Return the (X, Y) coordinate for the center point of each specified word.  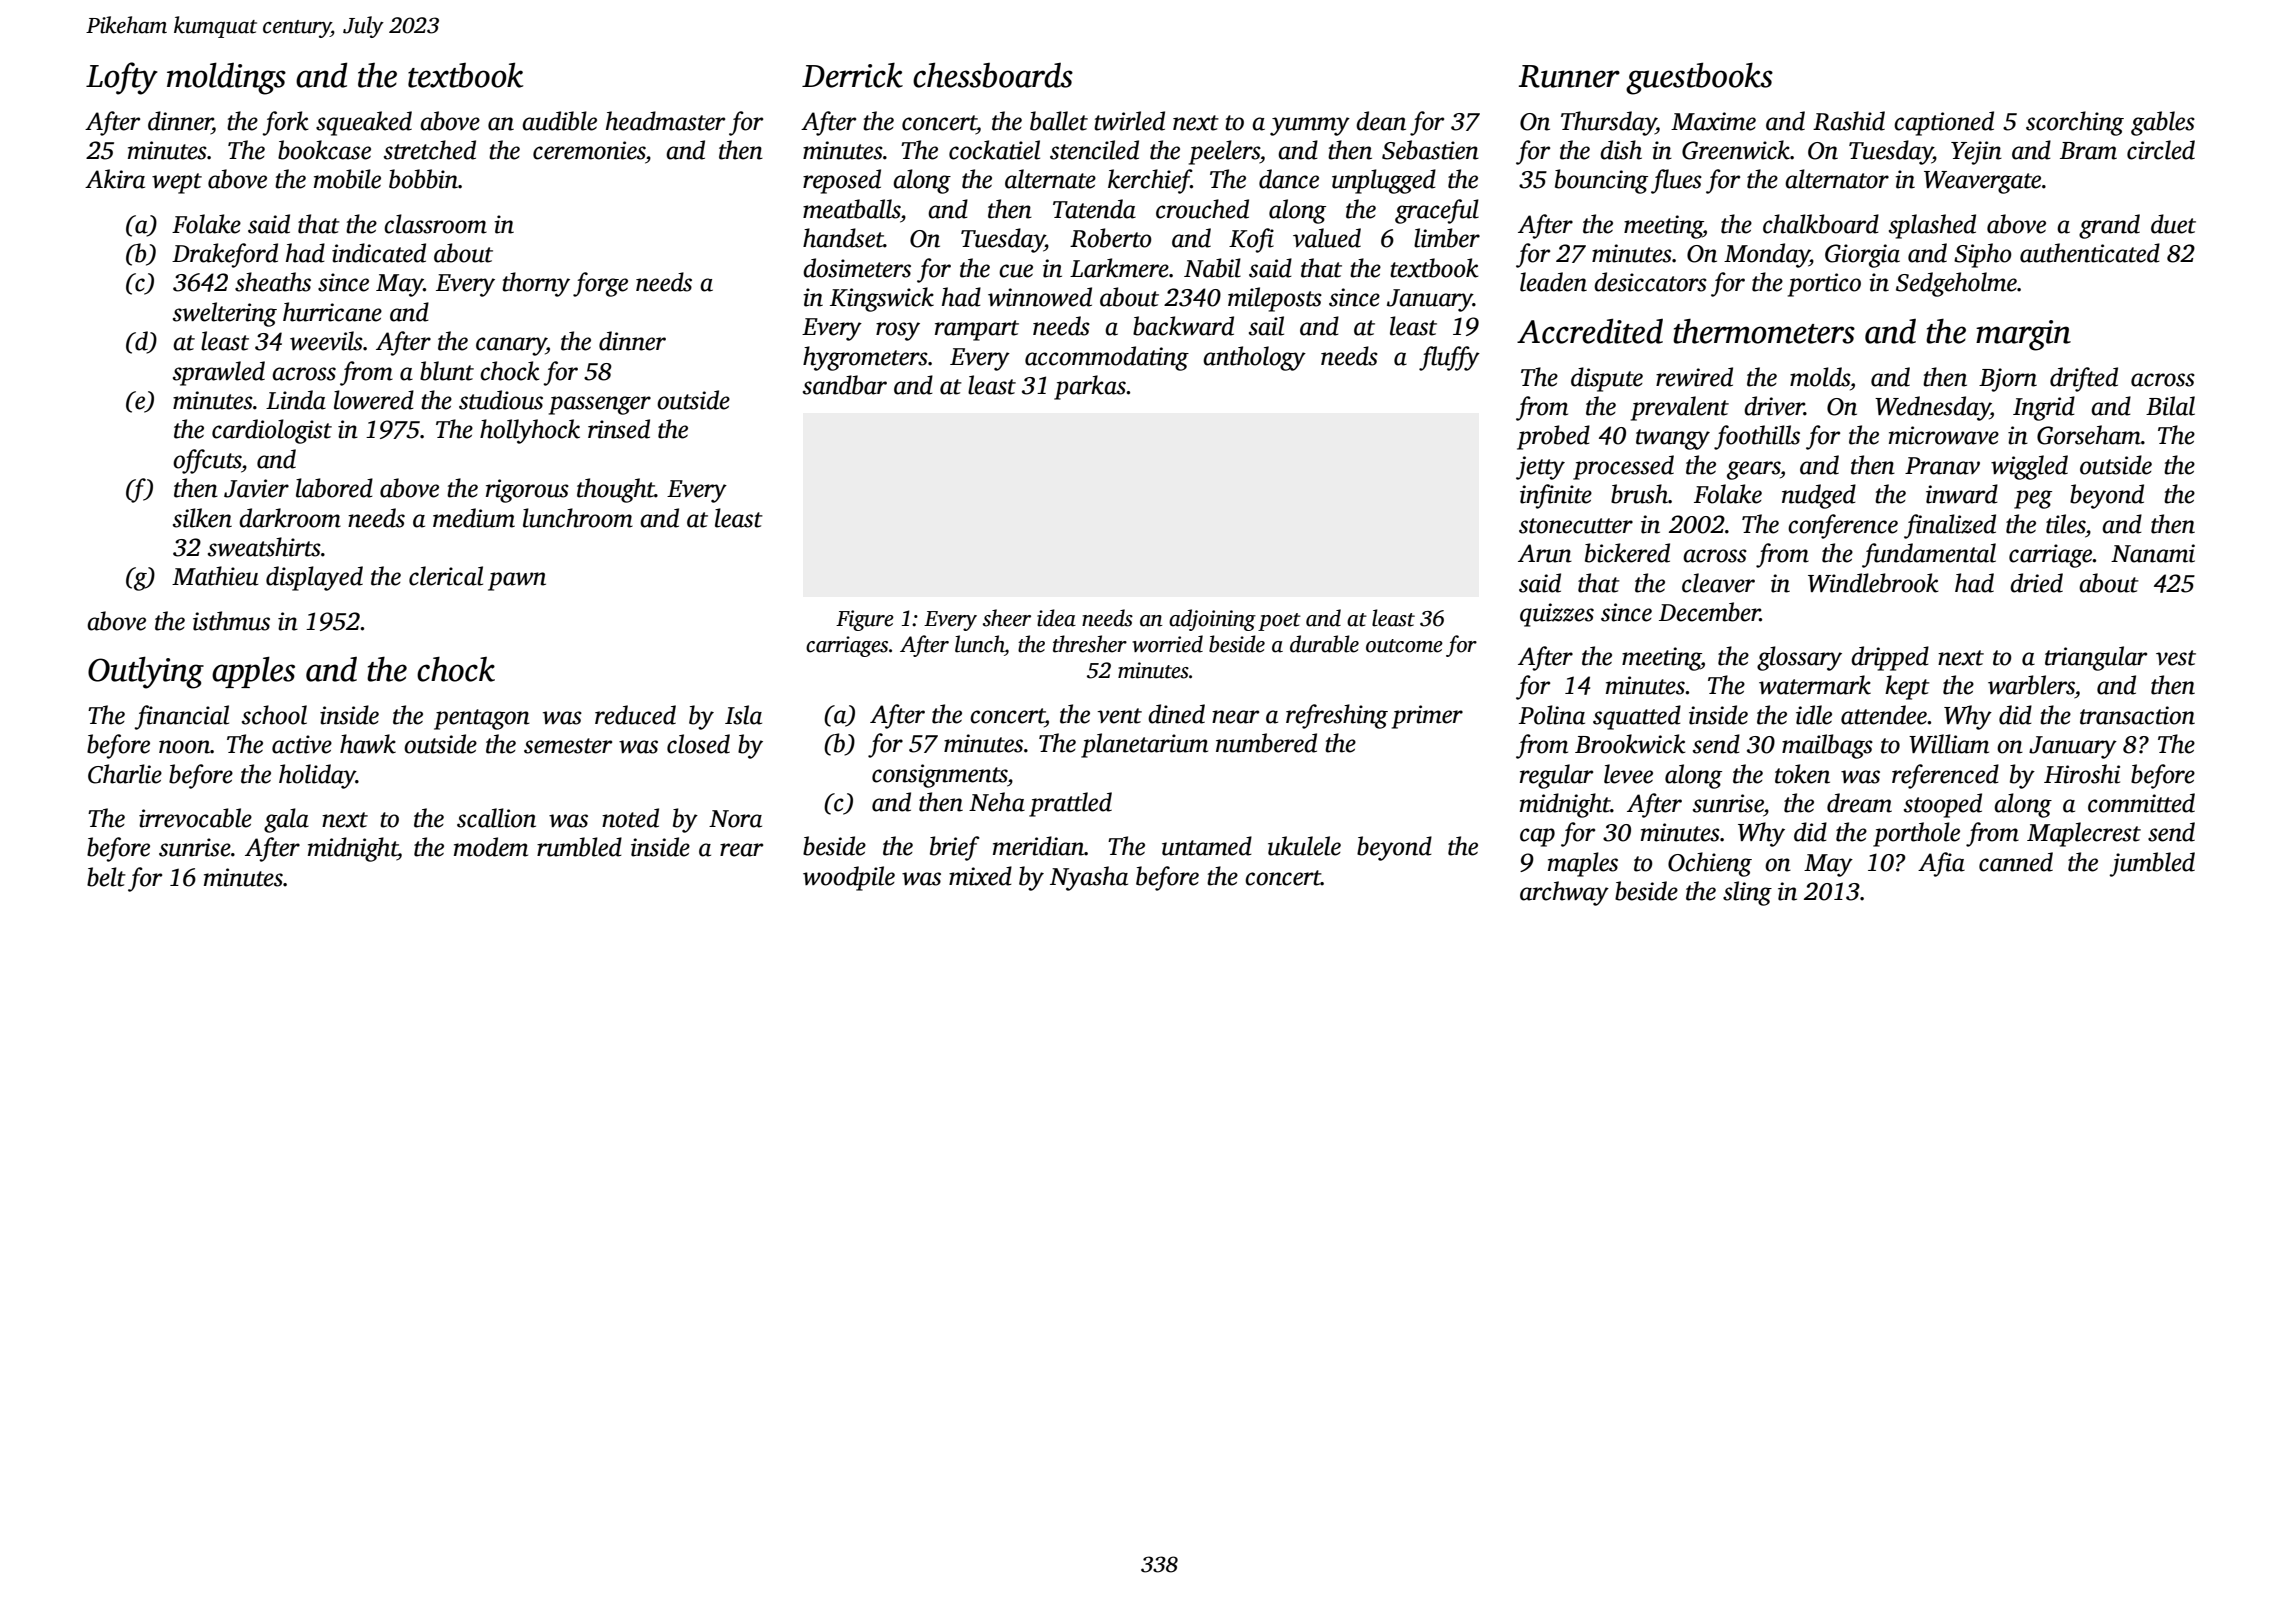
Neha (997, 802)
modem (491, 847)
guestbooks (1699, 79)
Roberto (1111, 238)
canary (511, 346)
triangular (2096, 658)
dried (2036, 583)
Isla (743, 715)
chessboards (993, 75)
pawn (517, 581)
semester (568, 746)
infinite (1556, 496)
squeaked (364, 123)
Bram (2088, 151)
